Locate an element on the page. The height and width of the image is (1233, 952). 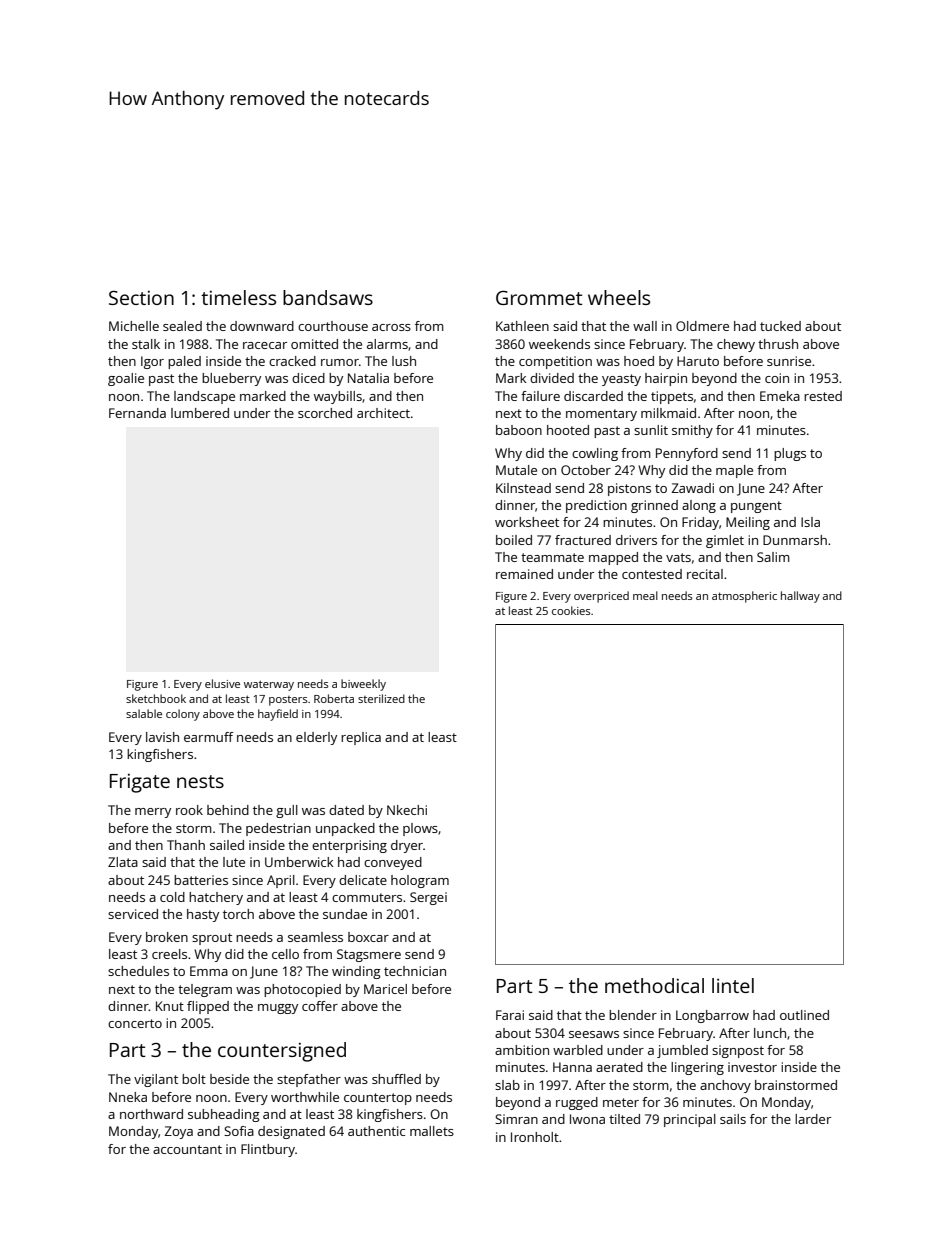
elusive is located at coordinates (222, 683).
